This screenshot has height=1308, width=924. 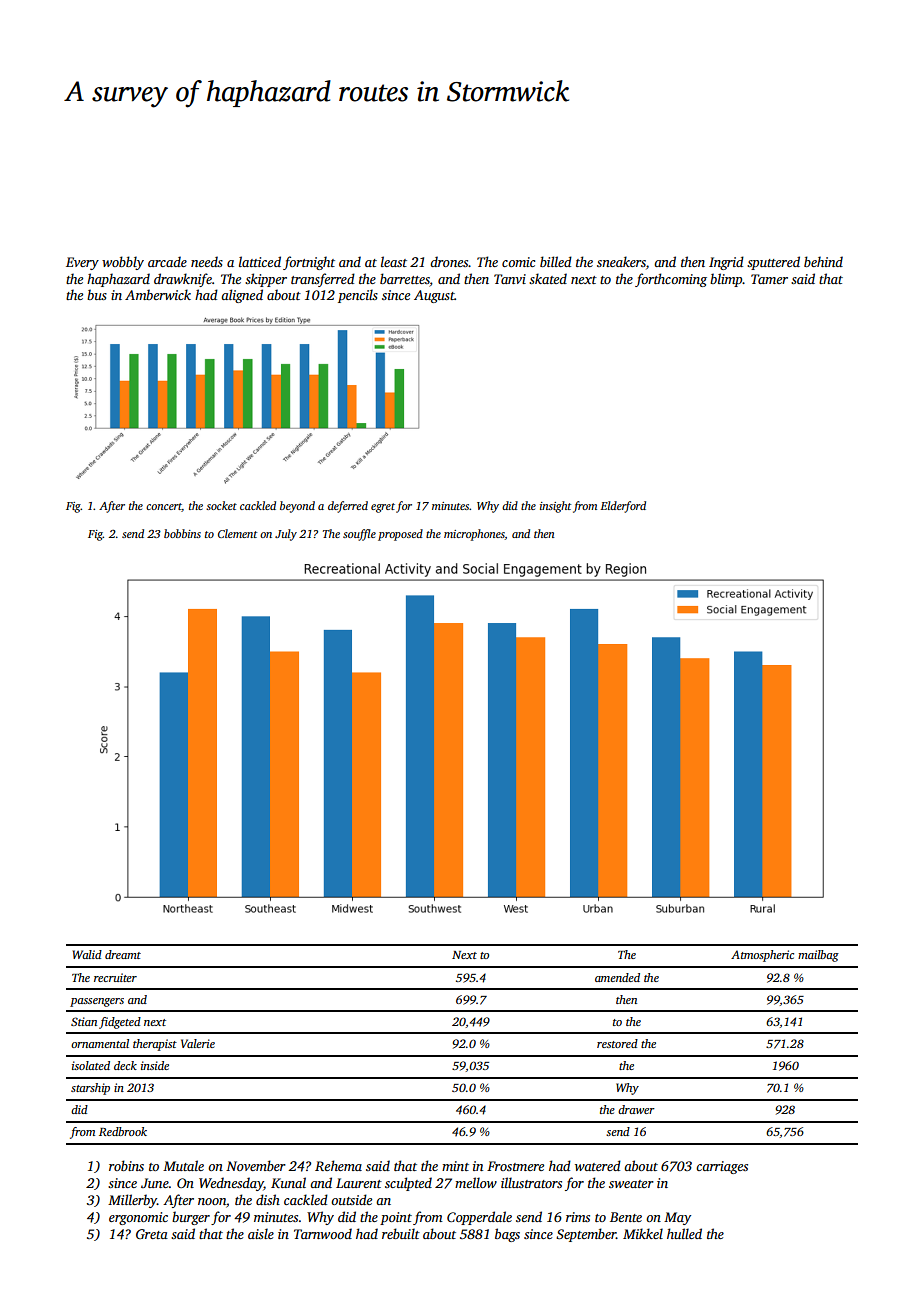 I want to click on behind, so click(x=823, y=261).
